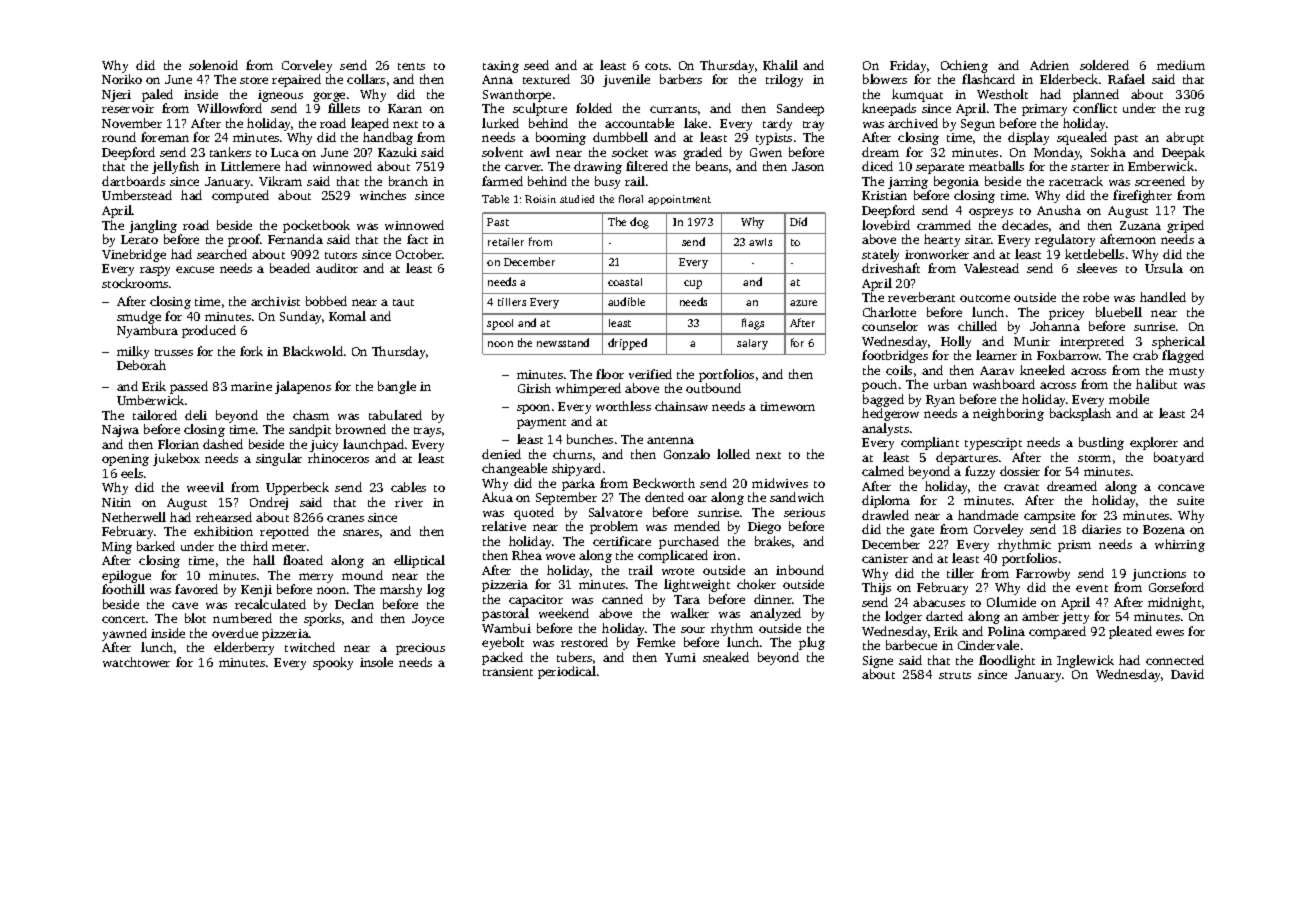 This page has height=924, width=1308. I want to click on Signe, so click(878, 662).
